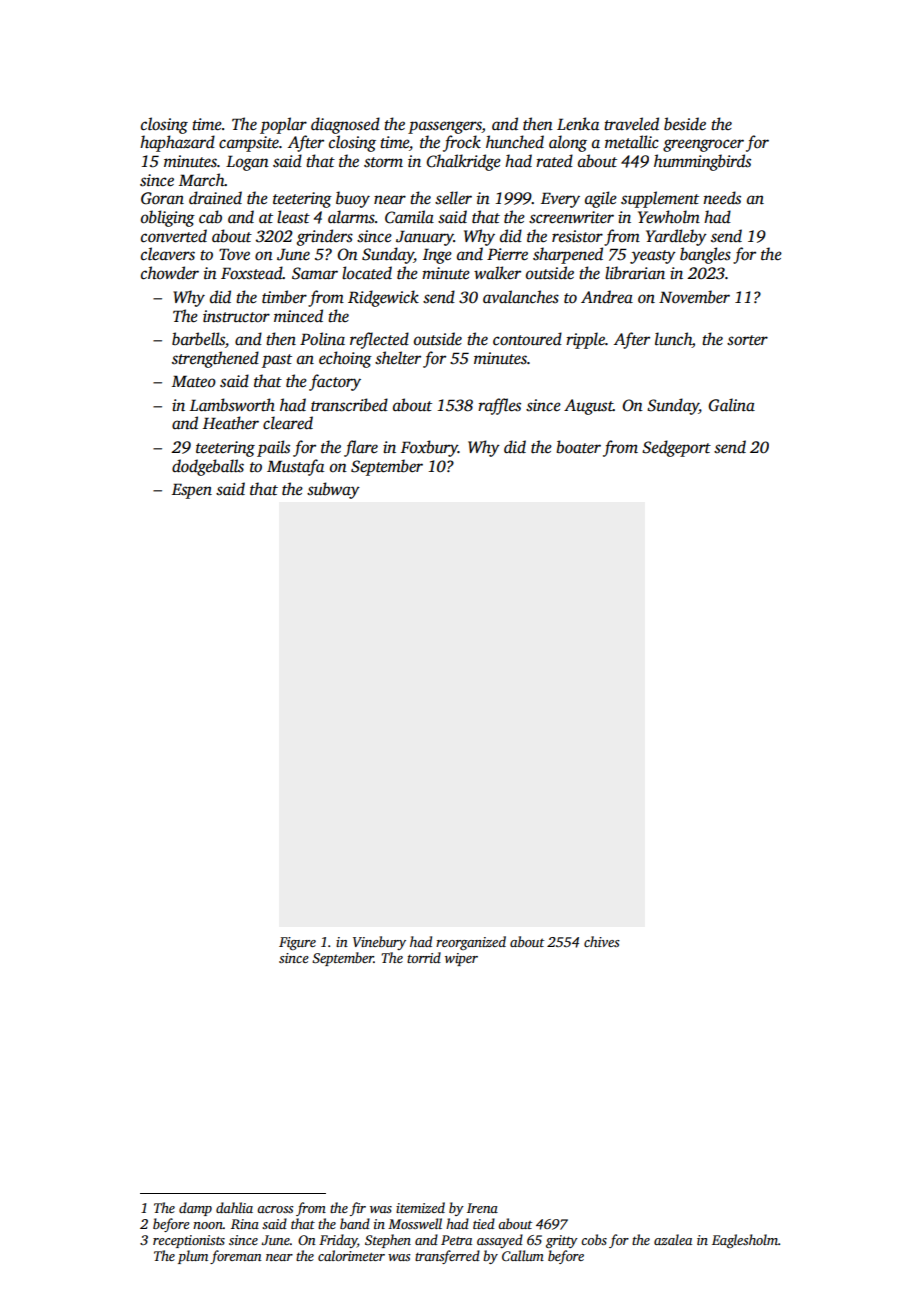 Image resolution: width=924 pixels, height=1314 pixels. I want to click on chives, so click(602, 941).
